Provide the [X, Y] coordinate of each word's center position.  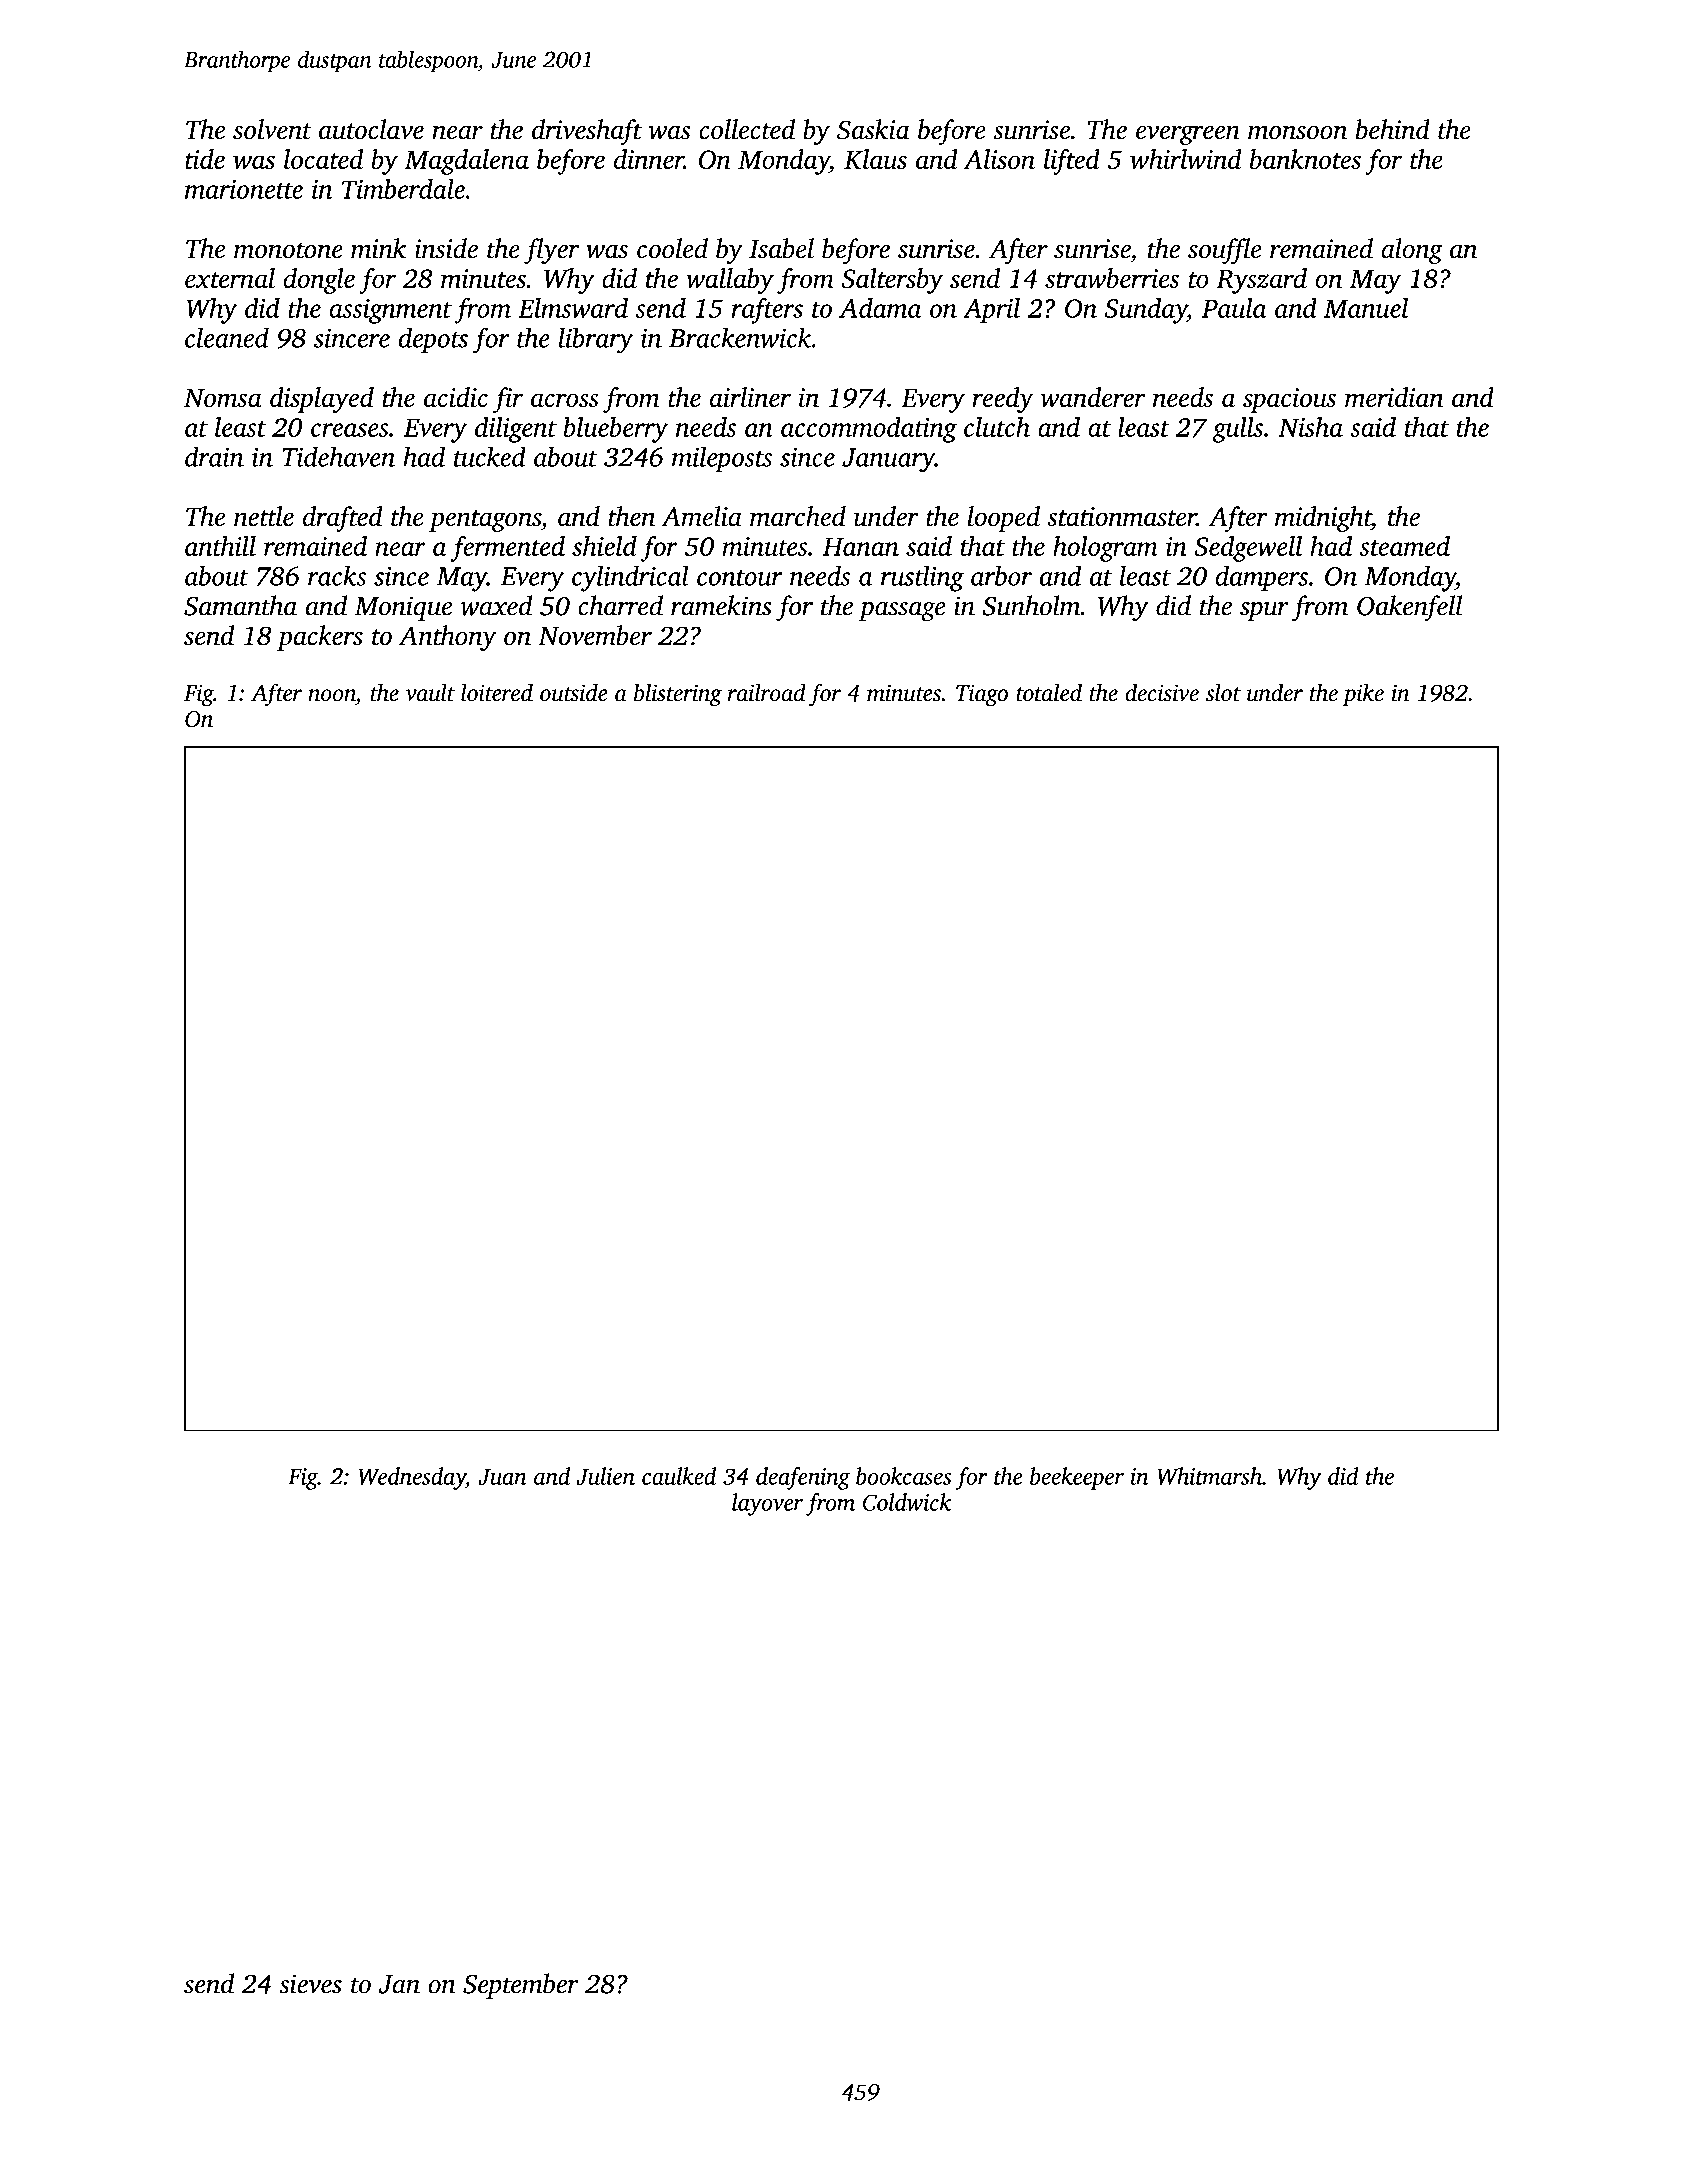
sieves [310, 1984]
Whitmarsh [1209, 1476]
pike [1363, 694]
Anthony [447, 638]
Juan [502, 1477]
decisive [1162, 692]
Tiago [982, 695]
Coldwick [907, 1502]
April [991, 311]
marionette [244, 189]
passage [902, 612]
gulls [1238, 430]
